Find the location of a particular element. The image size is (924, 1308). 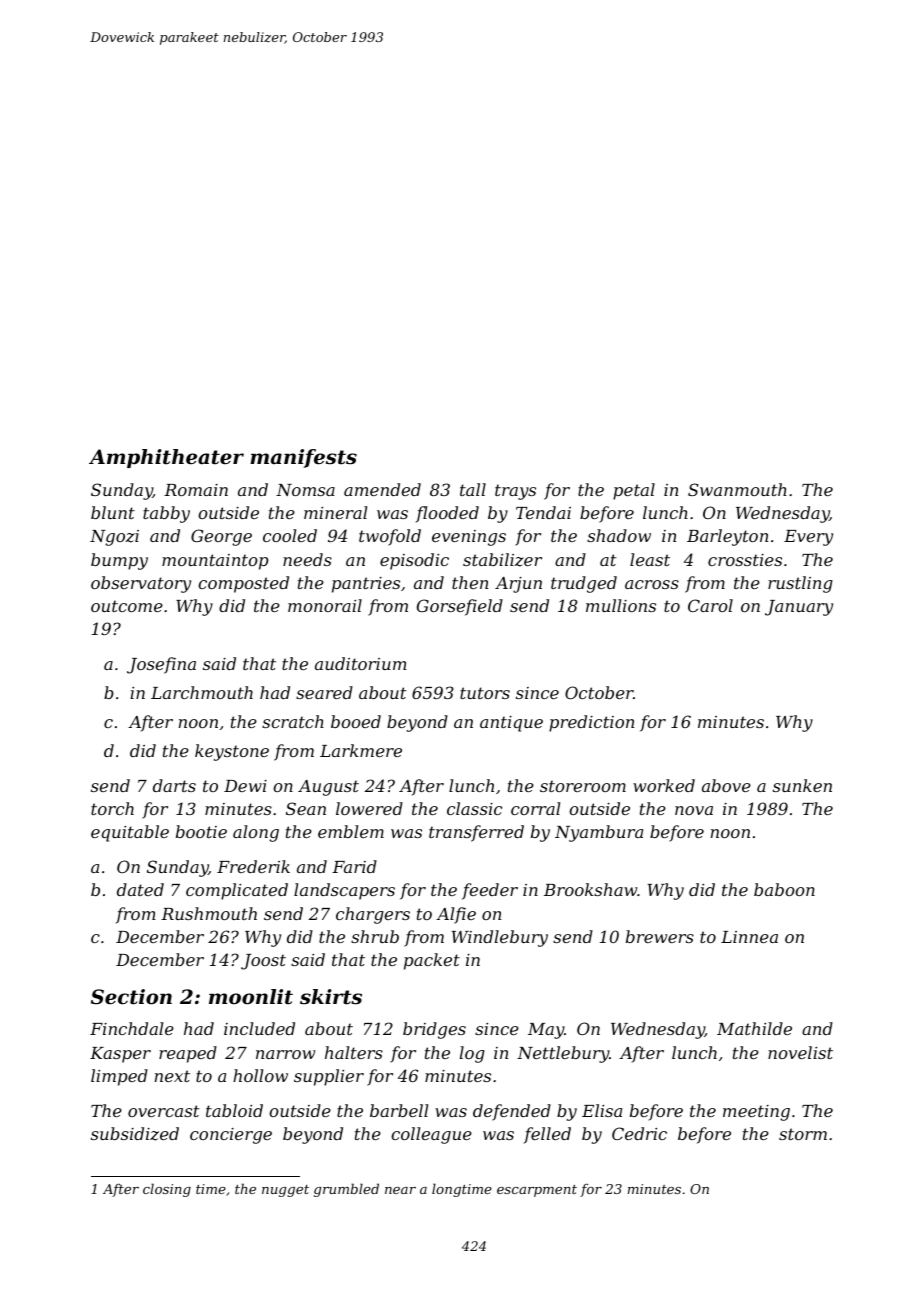

tabby is located at coordinates (166, 514).
